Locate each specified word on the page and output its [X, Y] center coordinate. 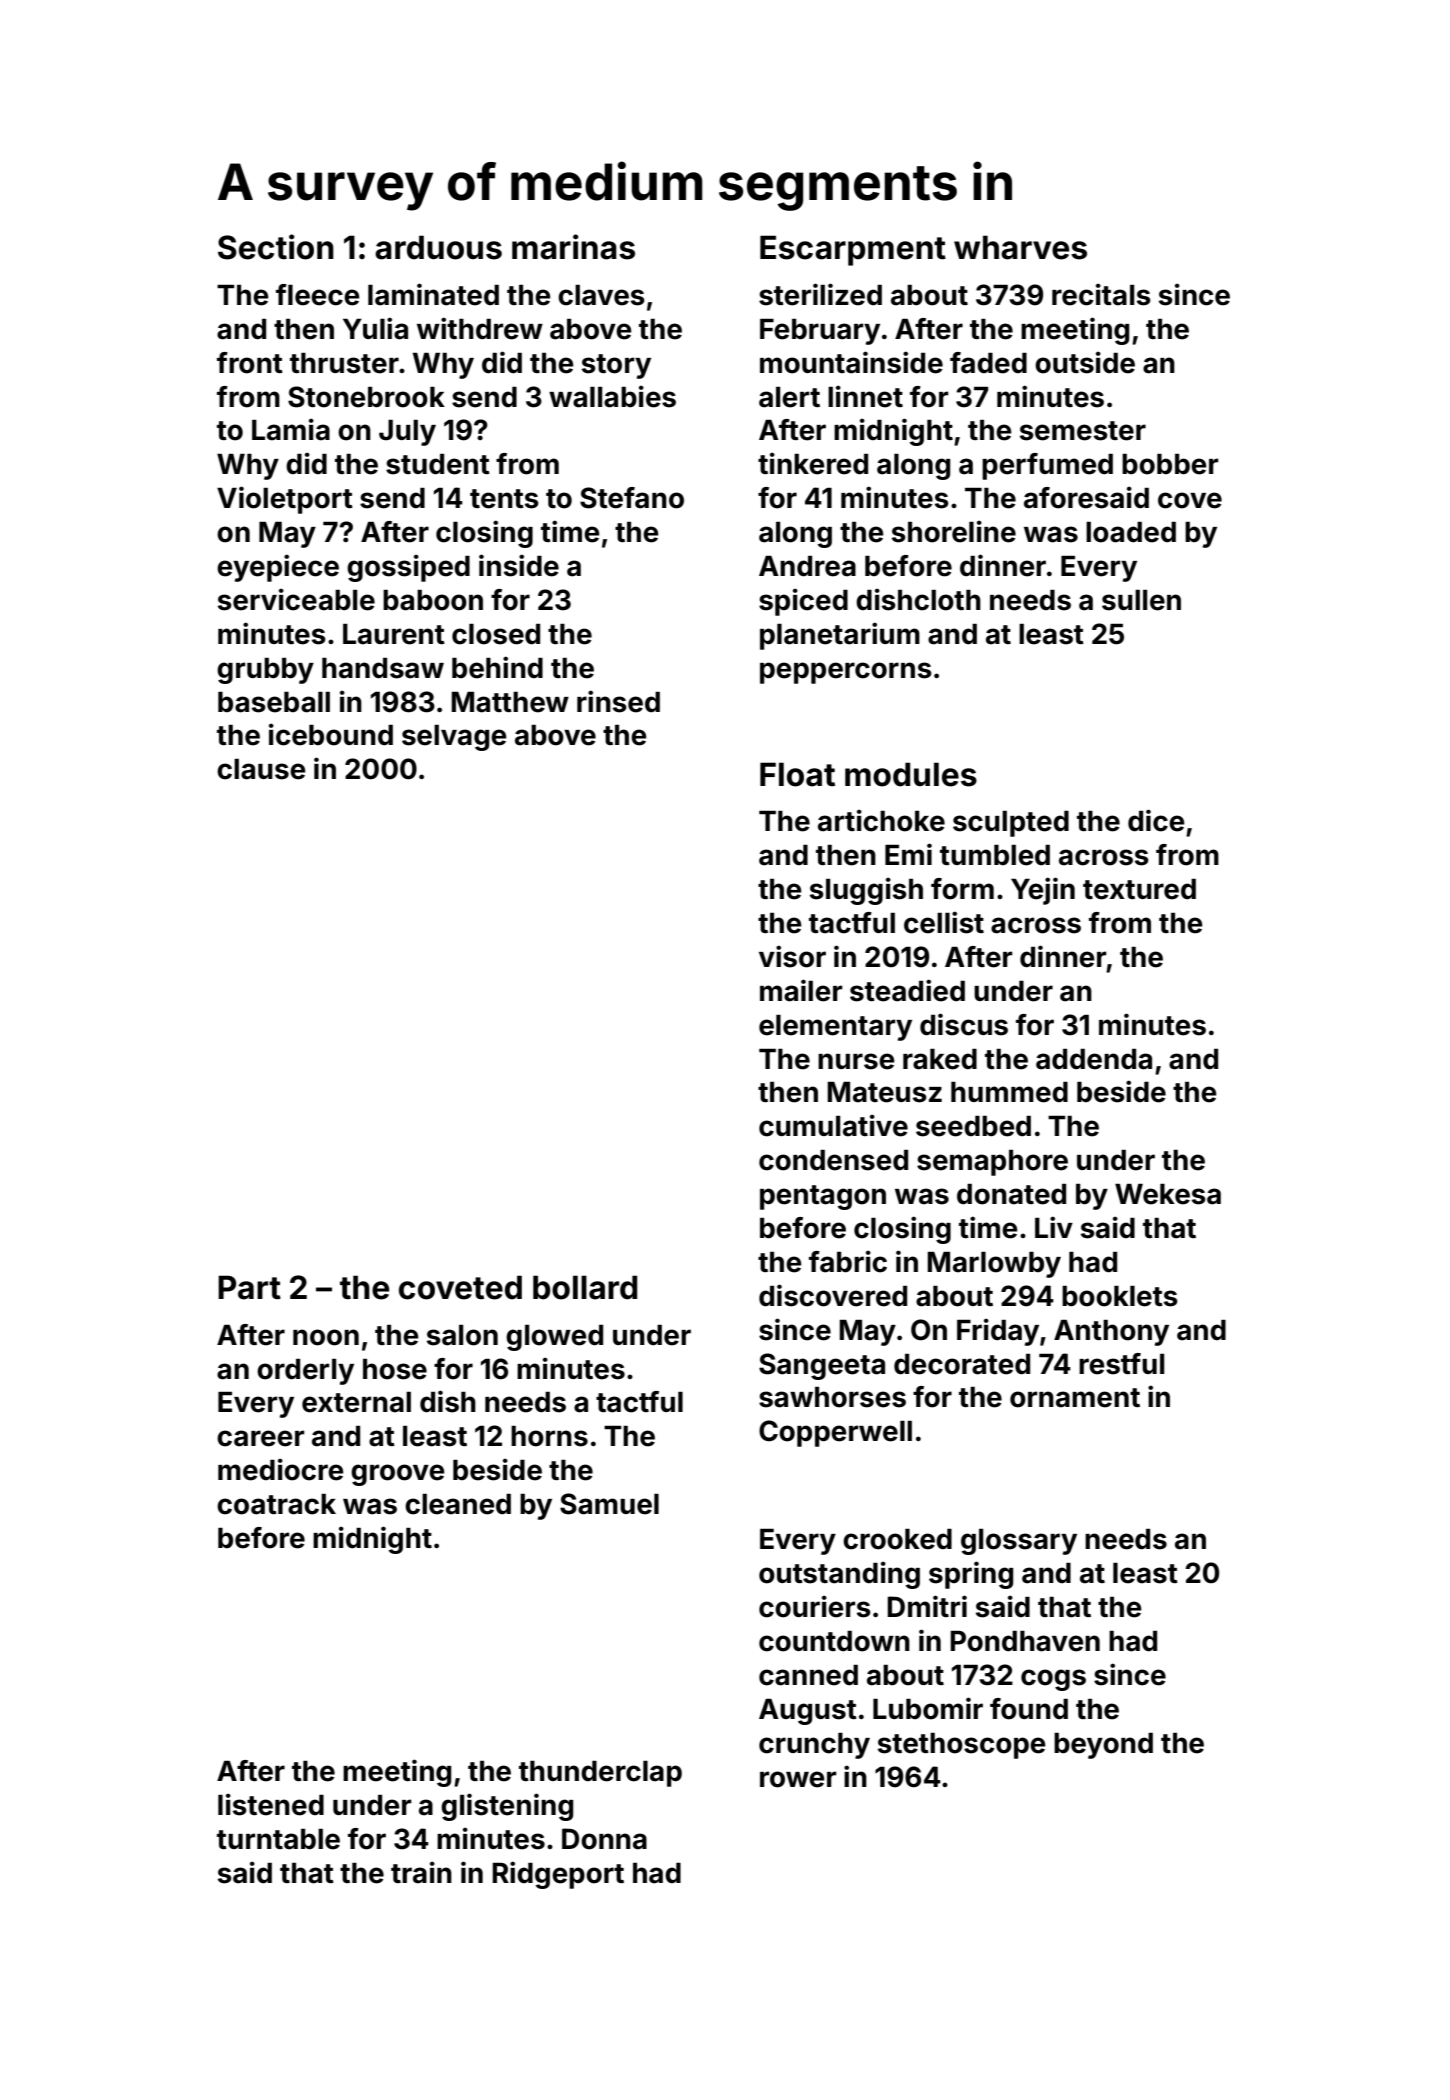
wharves [1020, 247]
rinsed [618, 701]
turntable [278, 1839]
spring [971, 1575]
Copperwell [835, 1433]
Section [276, 247]
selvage [454, 738]
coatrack [276, 1504]
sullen [1141, 600]
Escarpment [853, 250]
